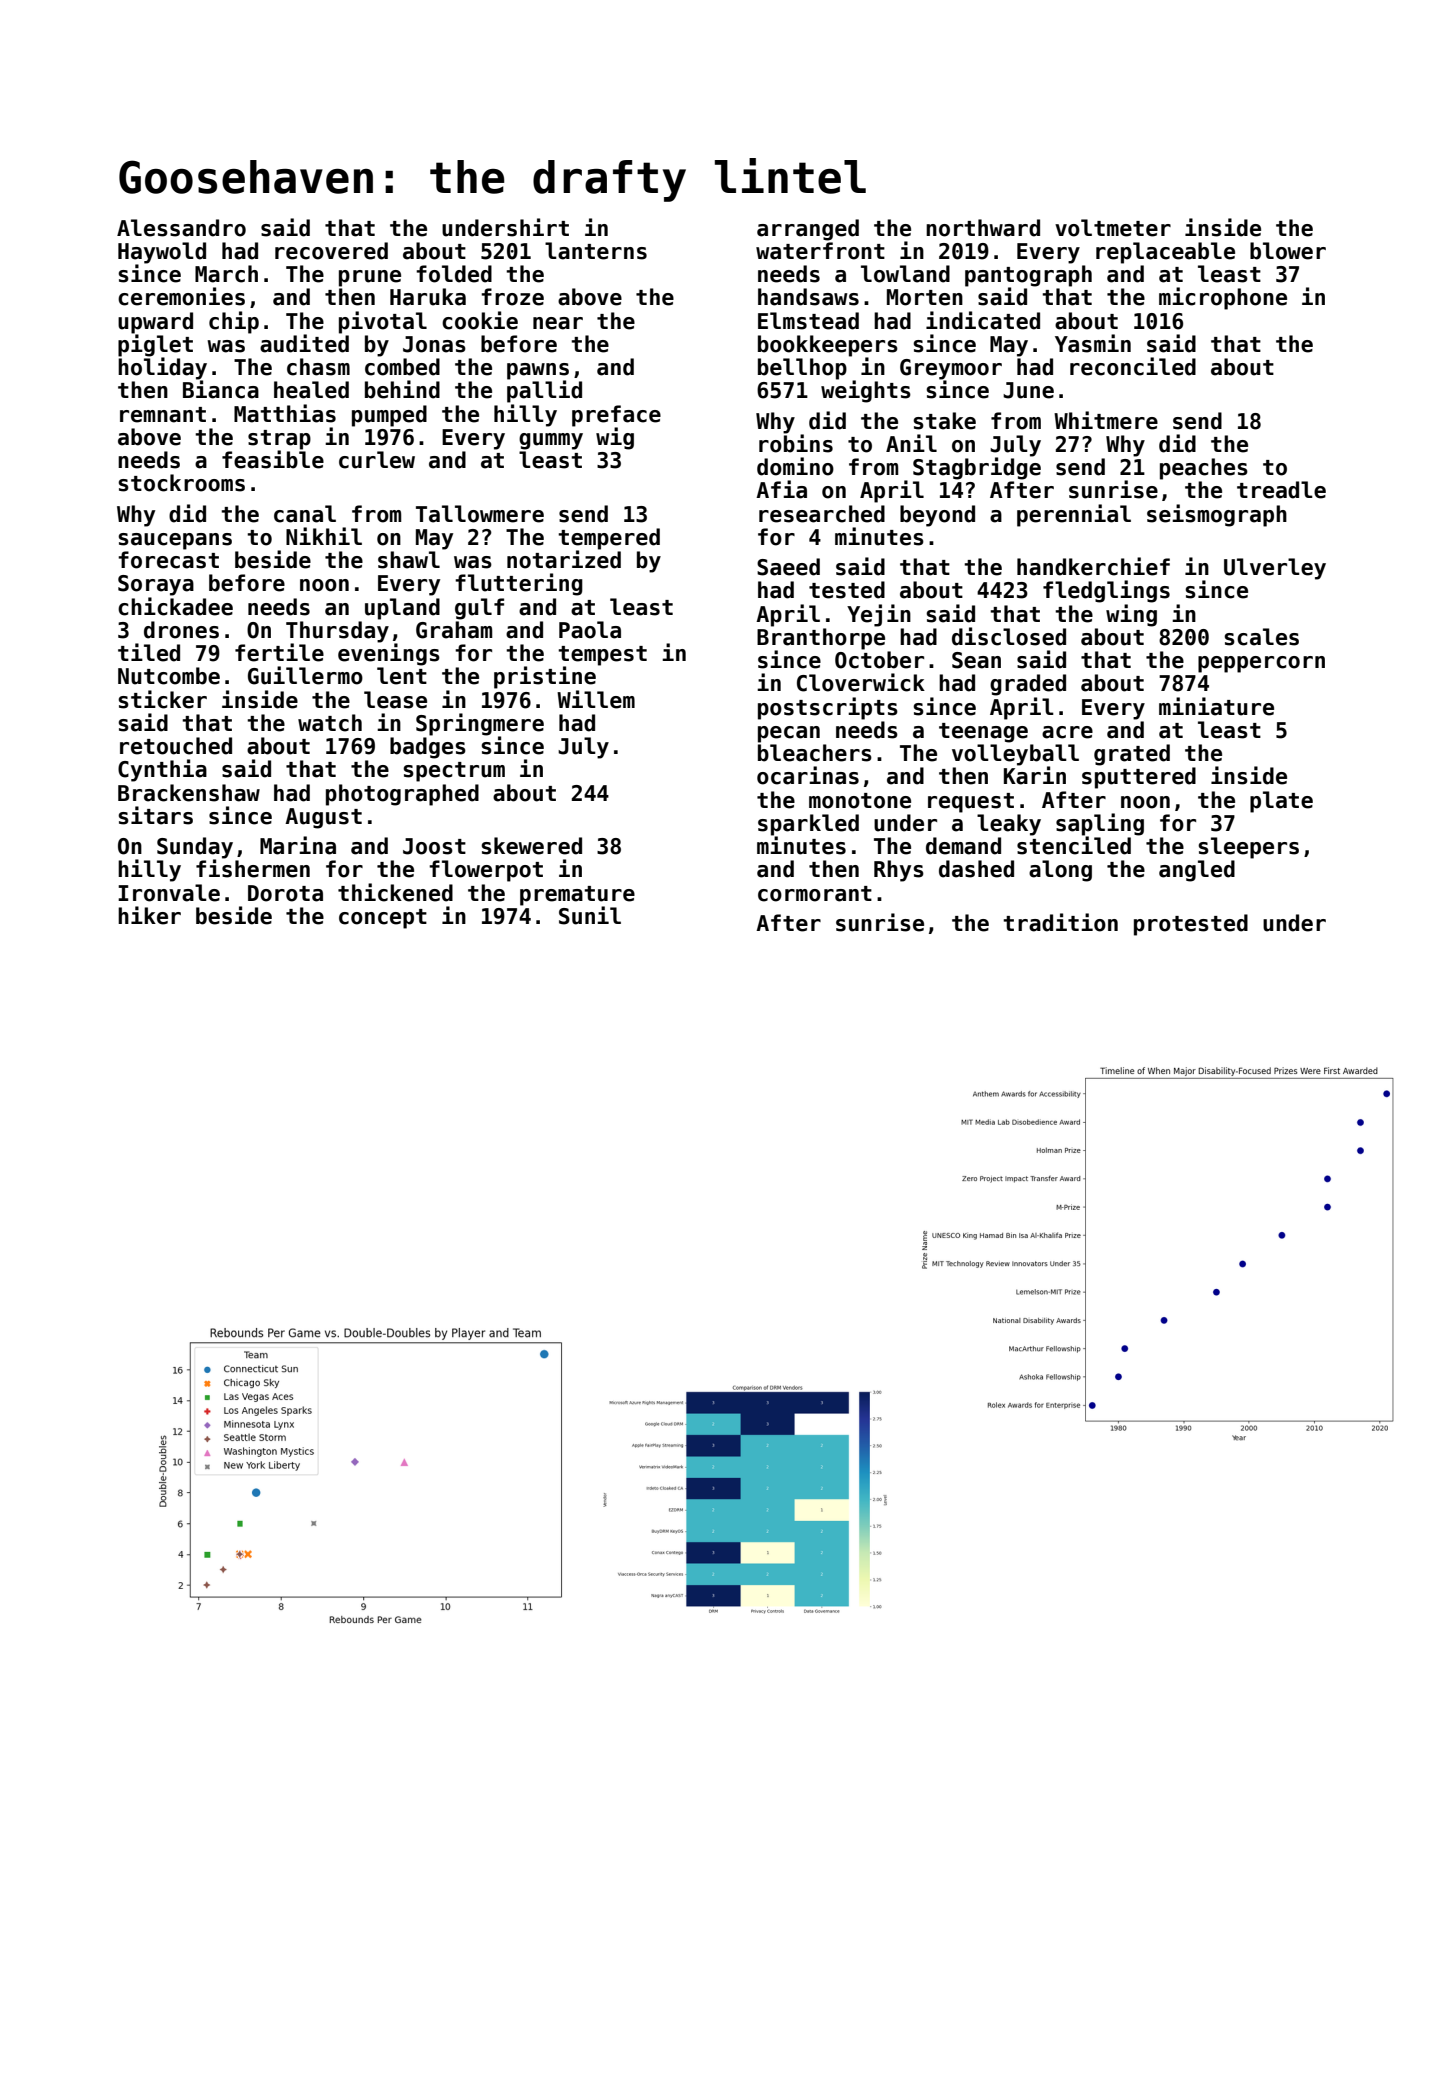 This screenshot has width=1450, height=2100. Describe the element at coordinates (1133, 366) in the screenshot. I see `reconciled` at that location.
